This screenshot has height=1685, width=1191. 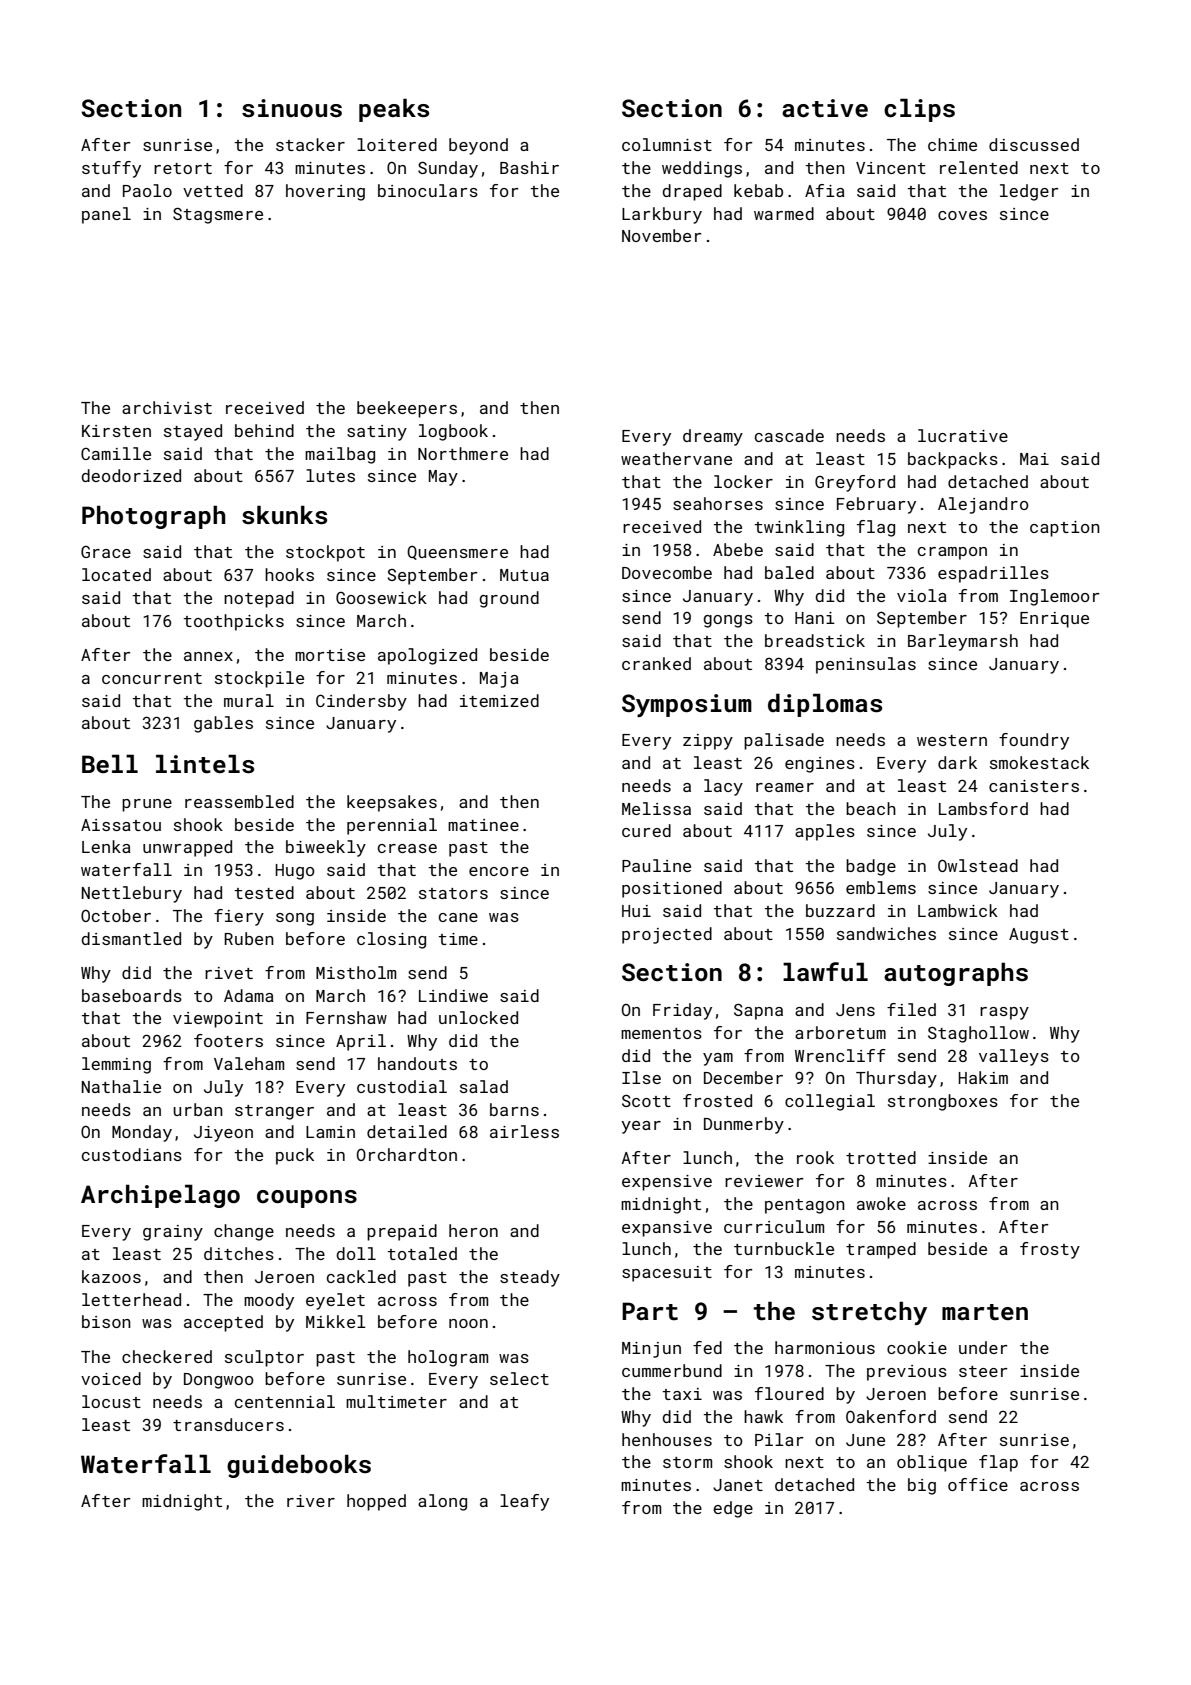 I want to click on Stagsmere, so click(x=218, y=216).
